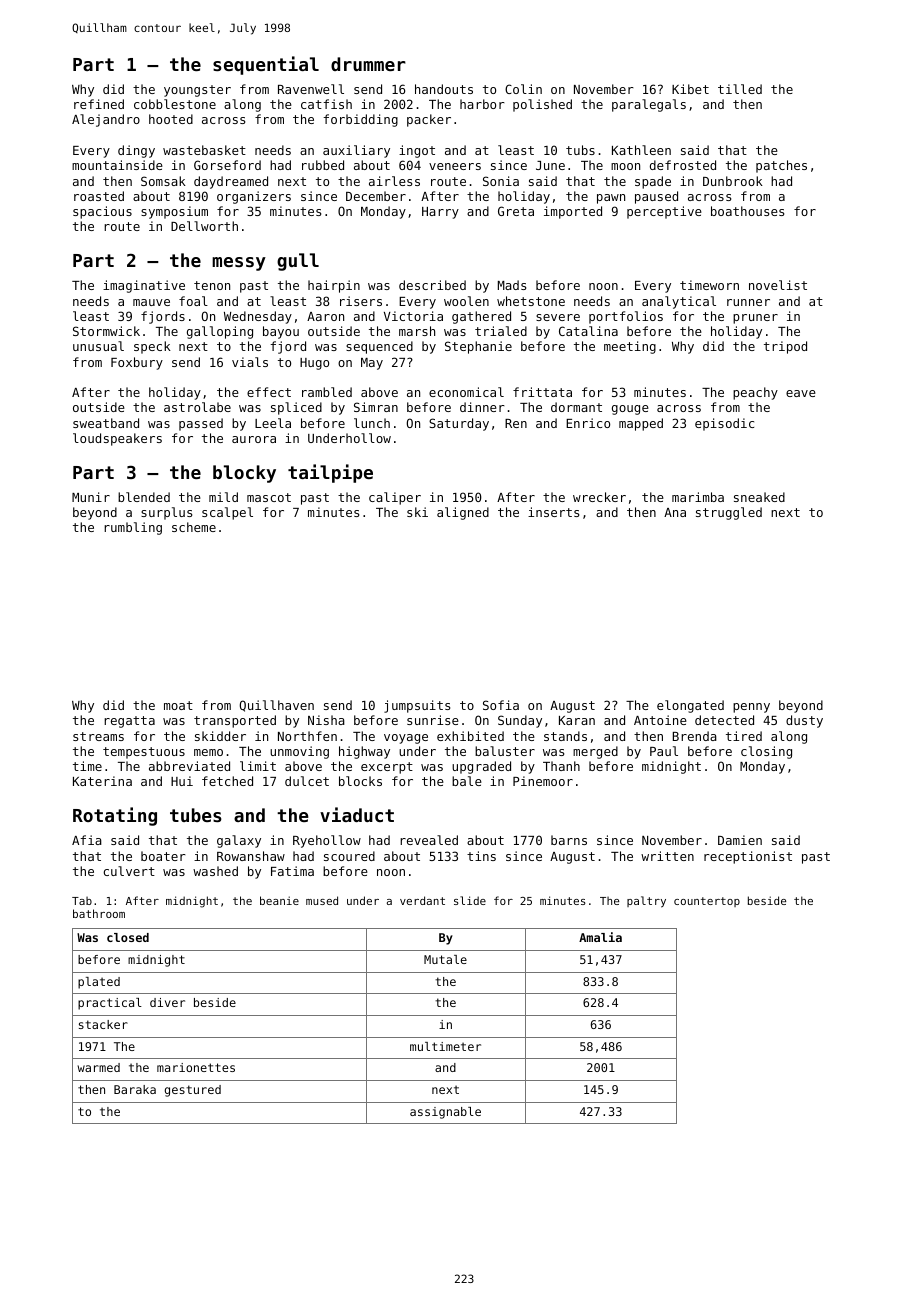  I want to click on assignable, so click(445, 1113).
